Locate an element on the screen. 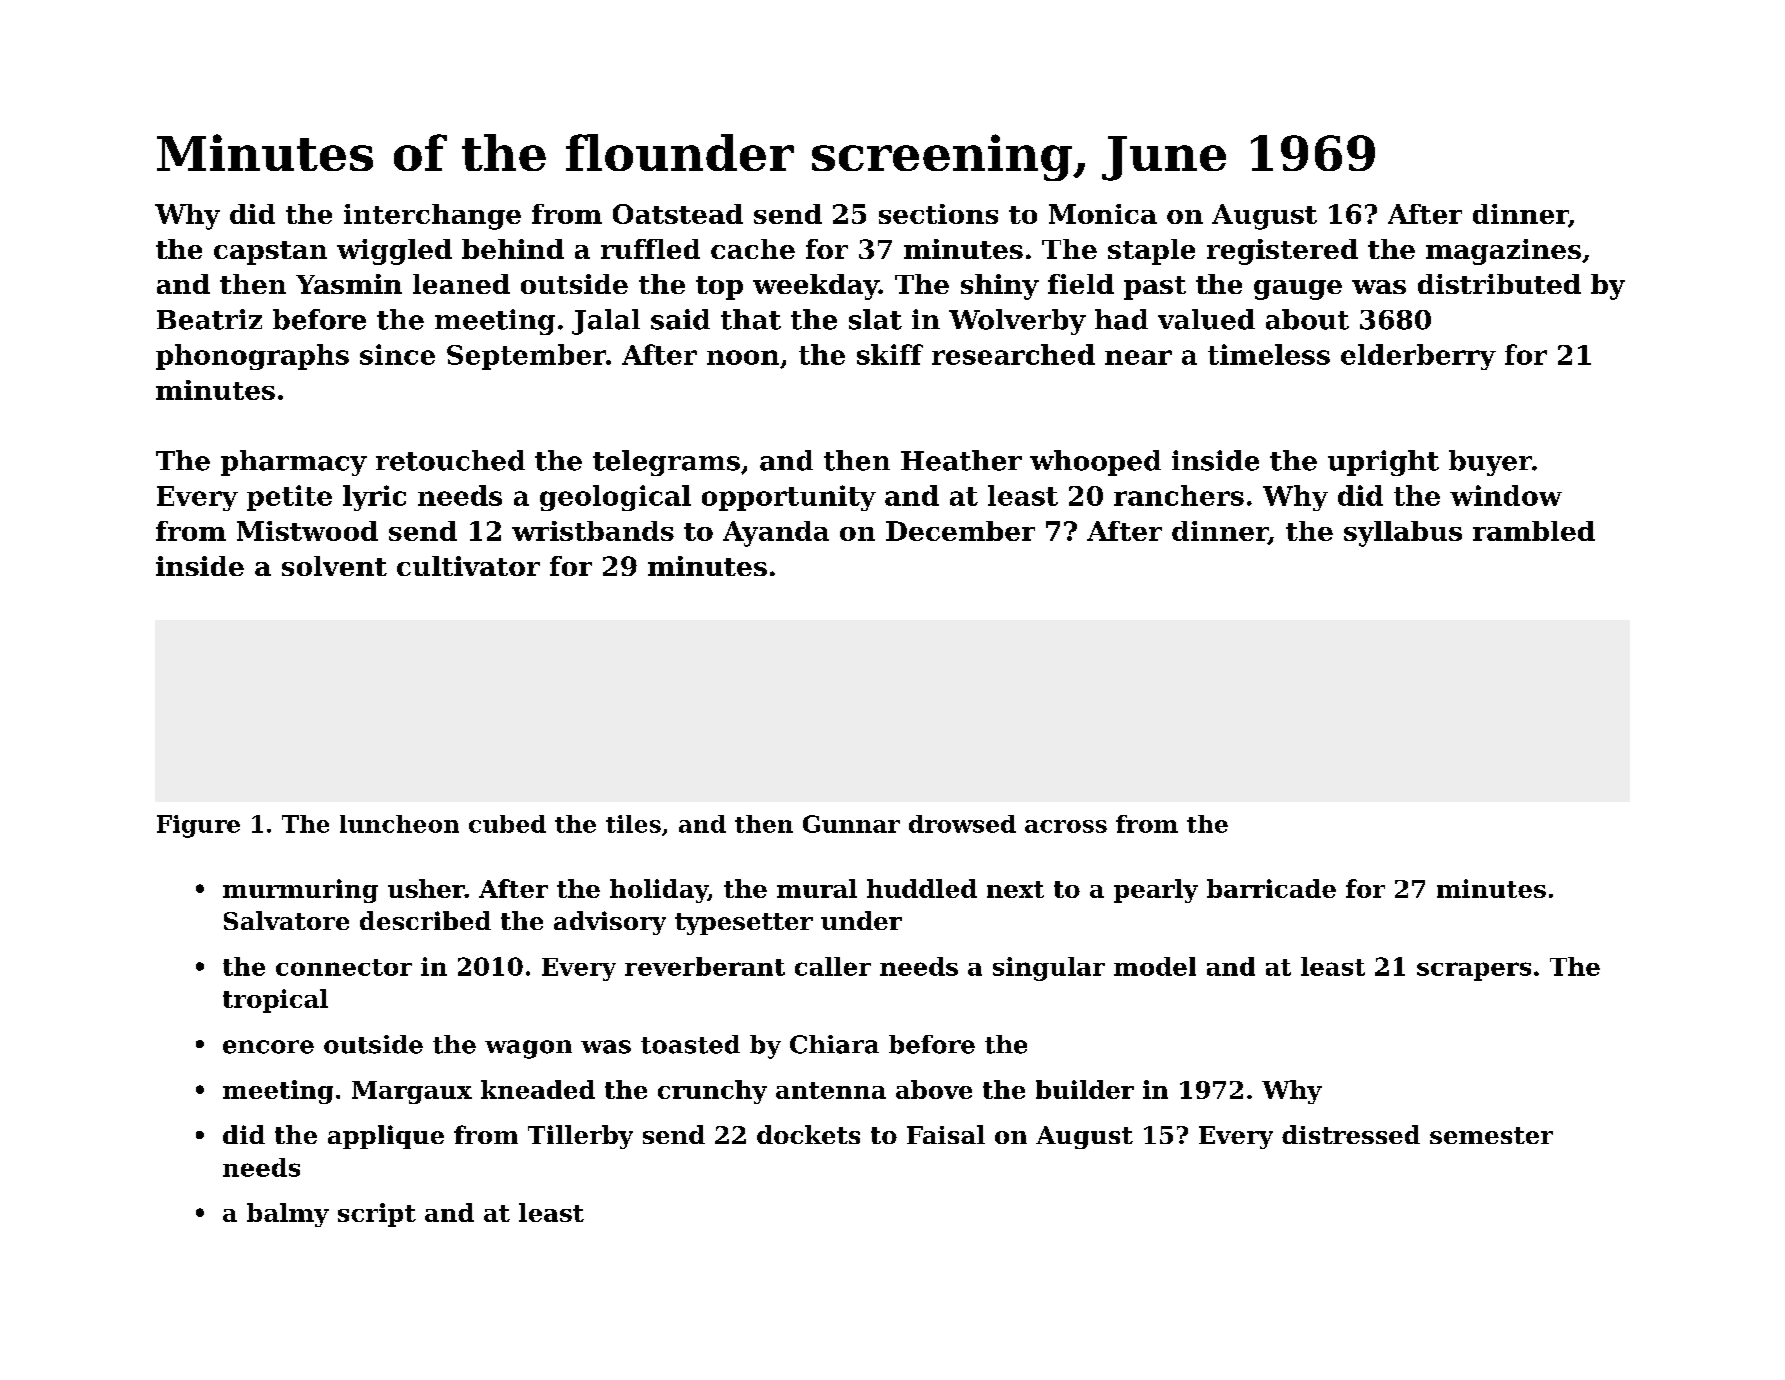 This screenshot has width=1785, height=1380. timeless is located at coordinates (1269, 354).
